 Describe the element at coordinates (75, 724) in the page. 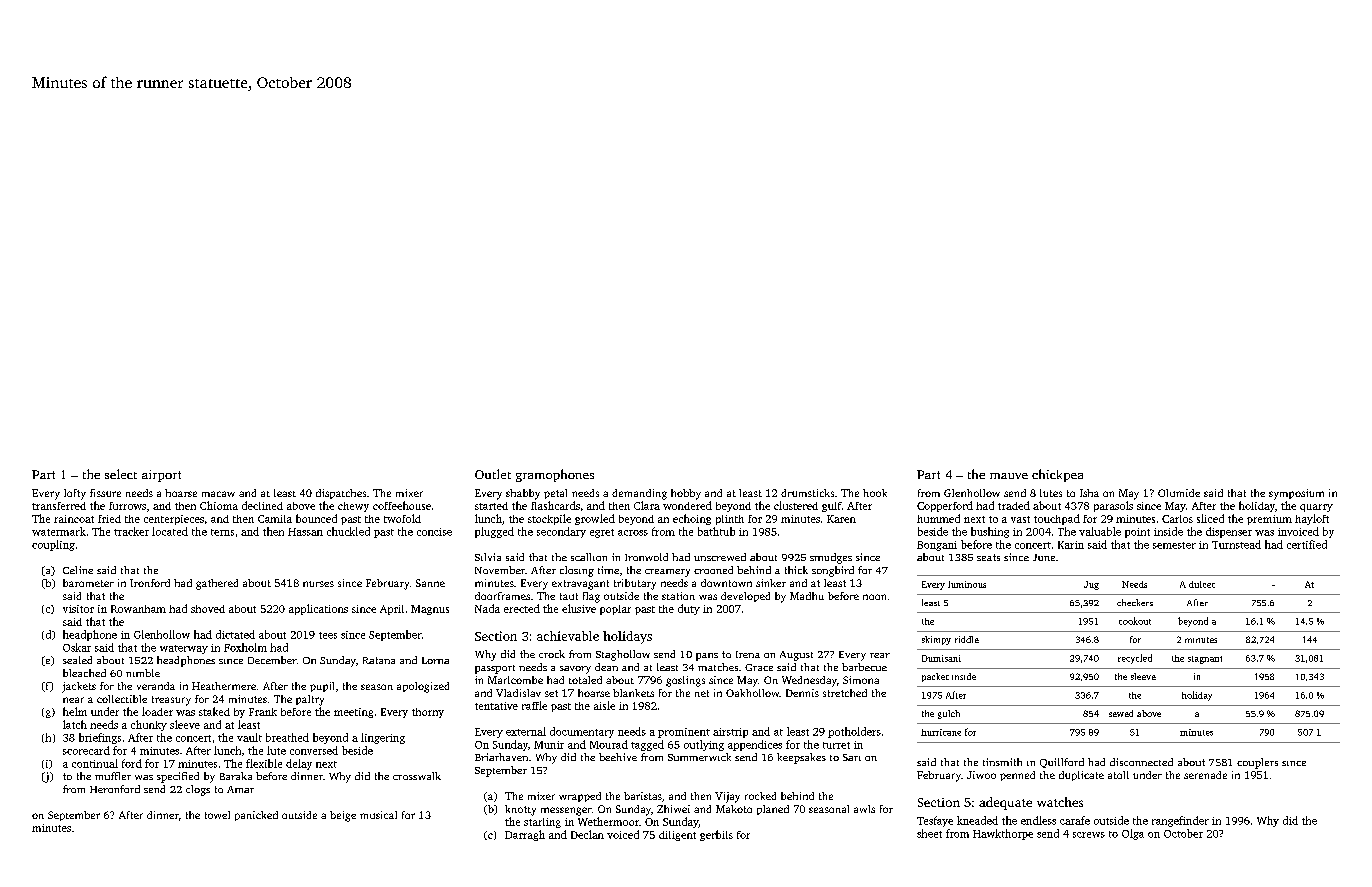

I see `latch` at that location.
